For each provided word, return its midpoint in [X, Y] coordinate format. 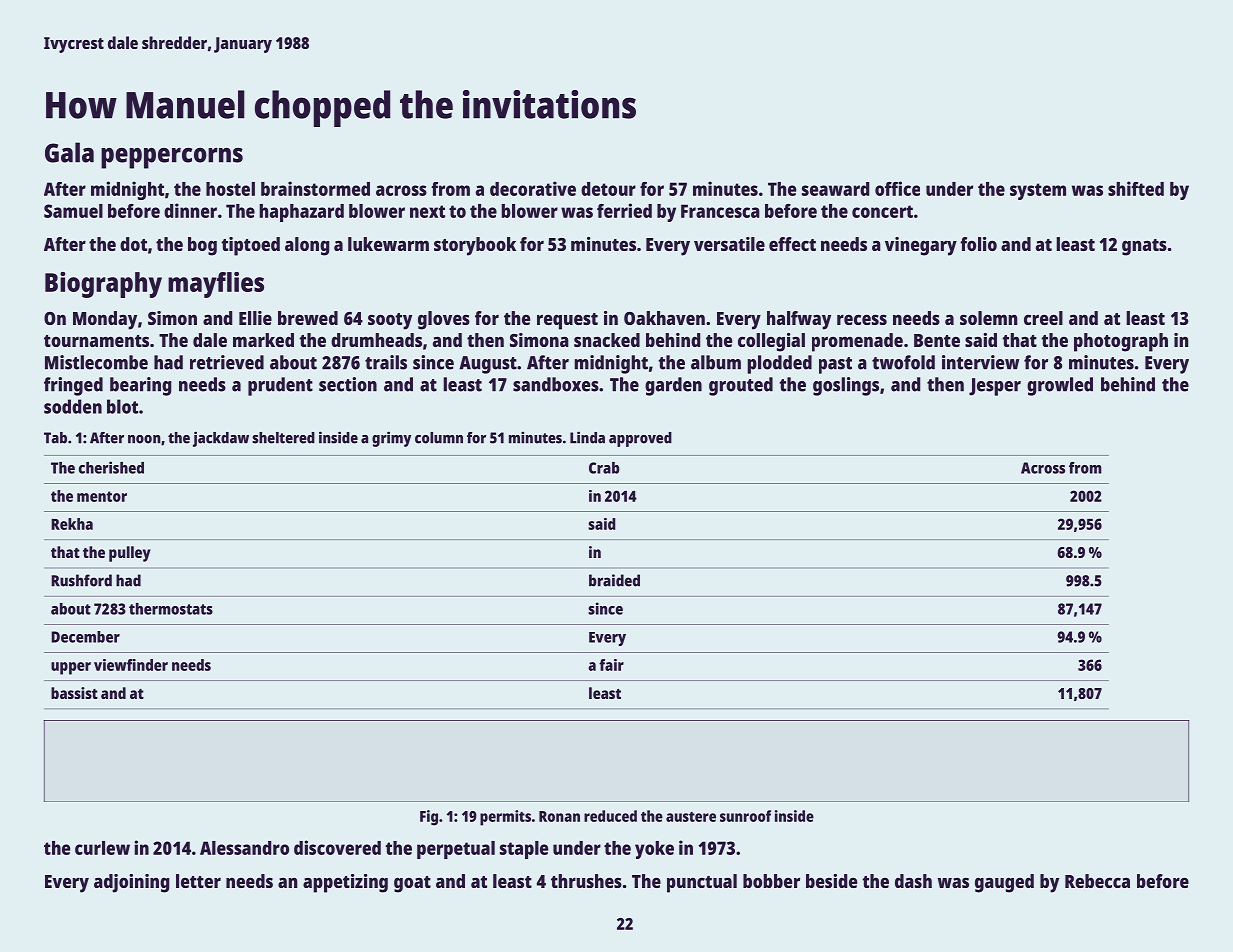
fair [611, 665]
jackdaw [221, 439]
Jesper [995, 387]
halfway [799, 320]
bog [202, 246]
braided [614, 580]
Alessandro [244, 848]
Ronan [559, 816]
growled [1060, 386]
